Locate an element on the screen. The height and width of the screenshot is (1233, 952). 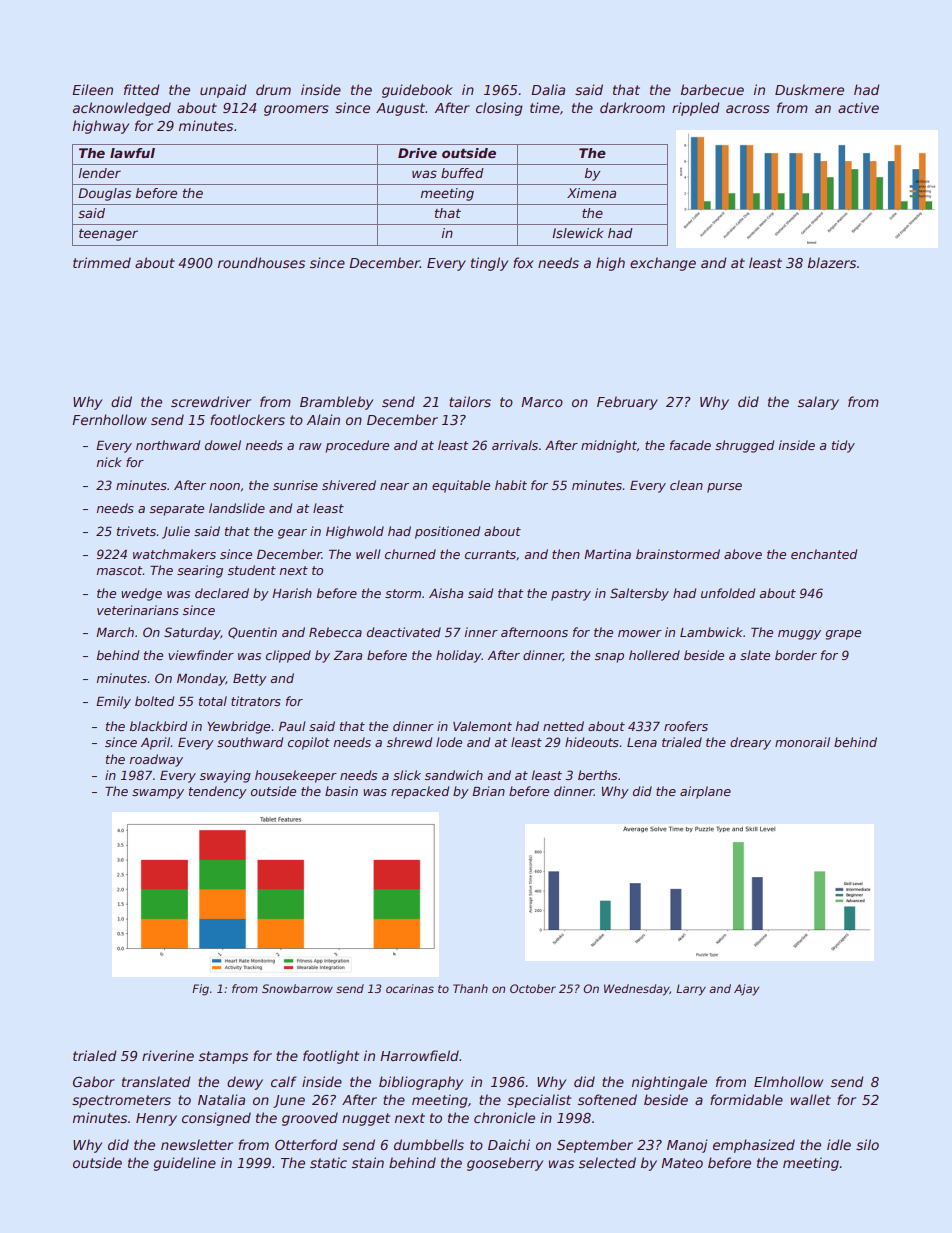
Douglas is located at coordinates (104, 194).
